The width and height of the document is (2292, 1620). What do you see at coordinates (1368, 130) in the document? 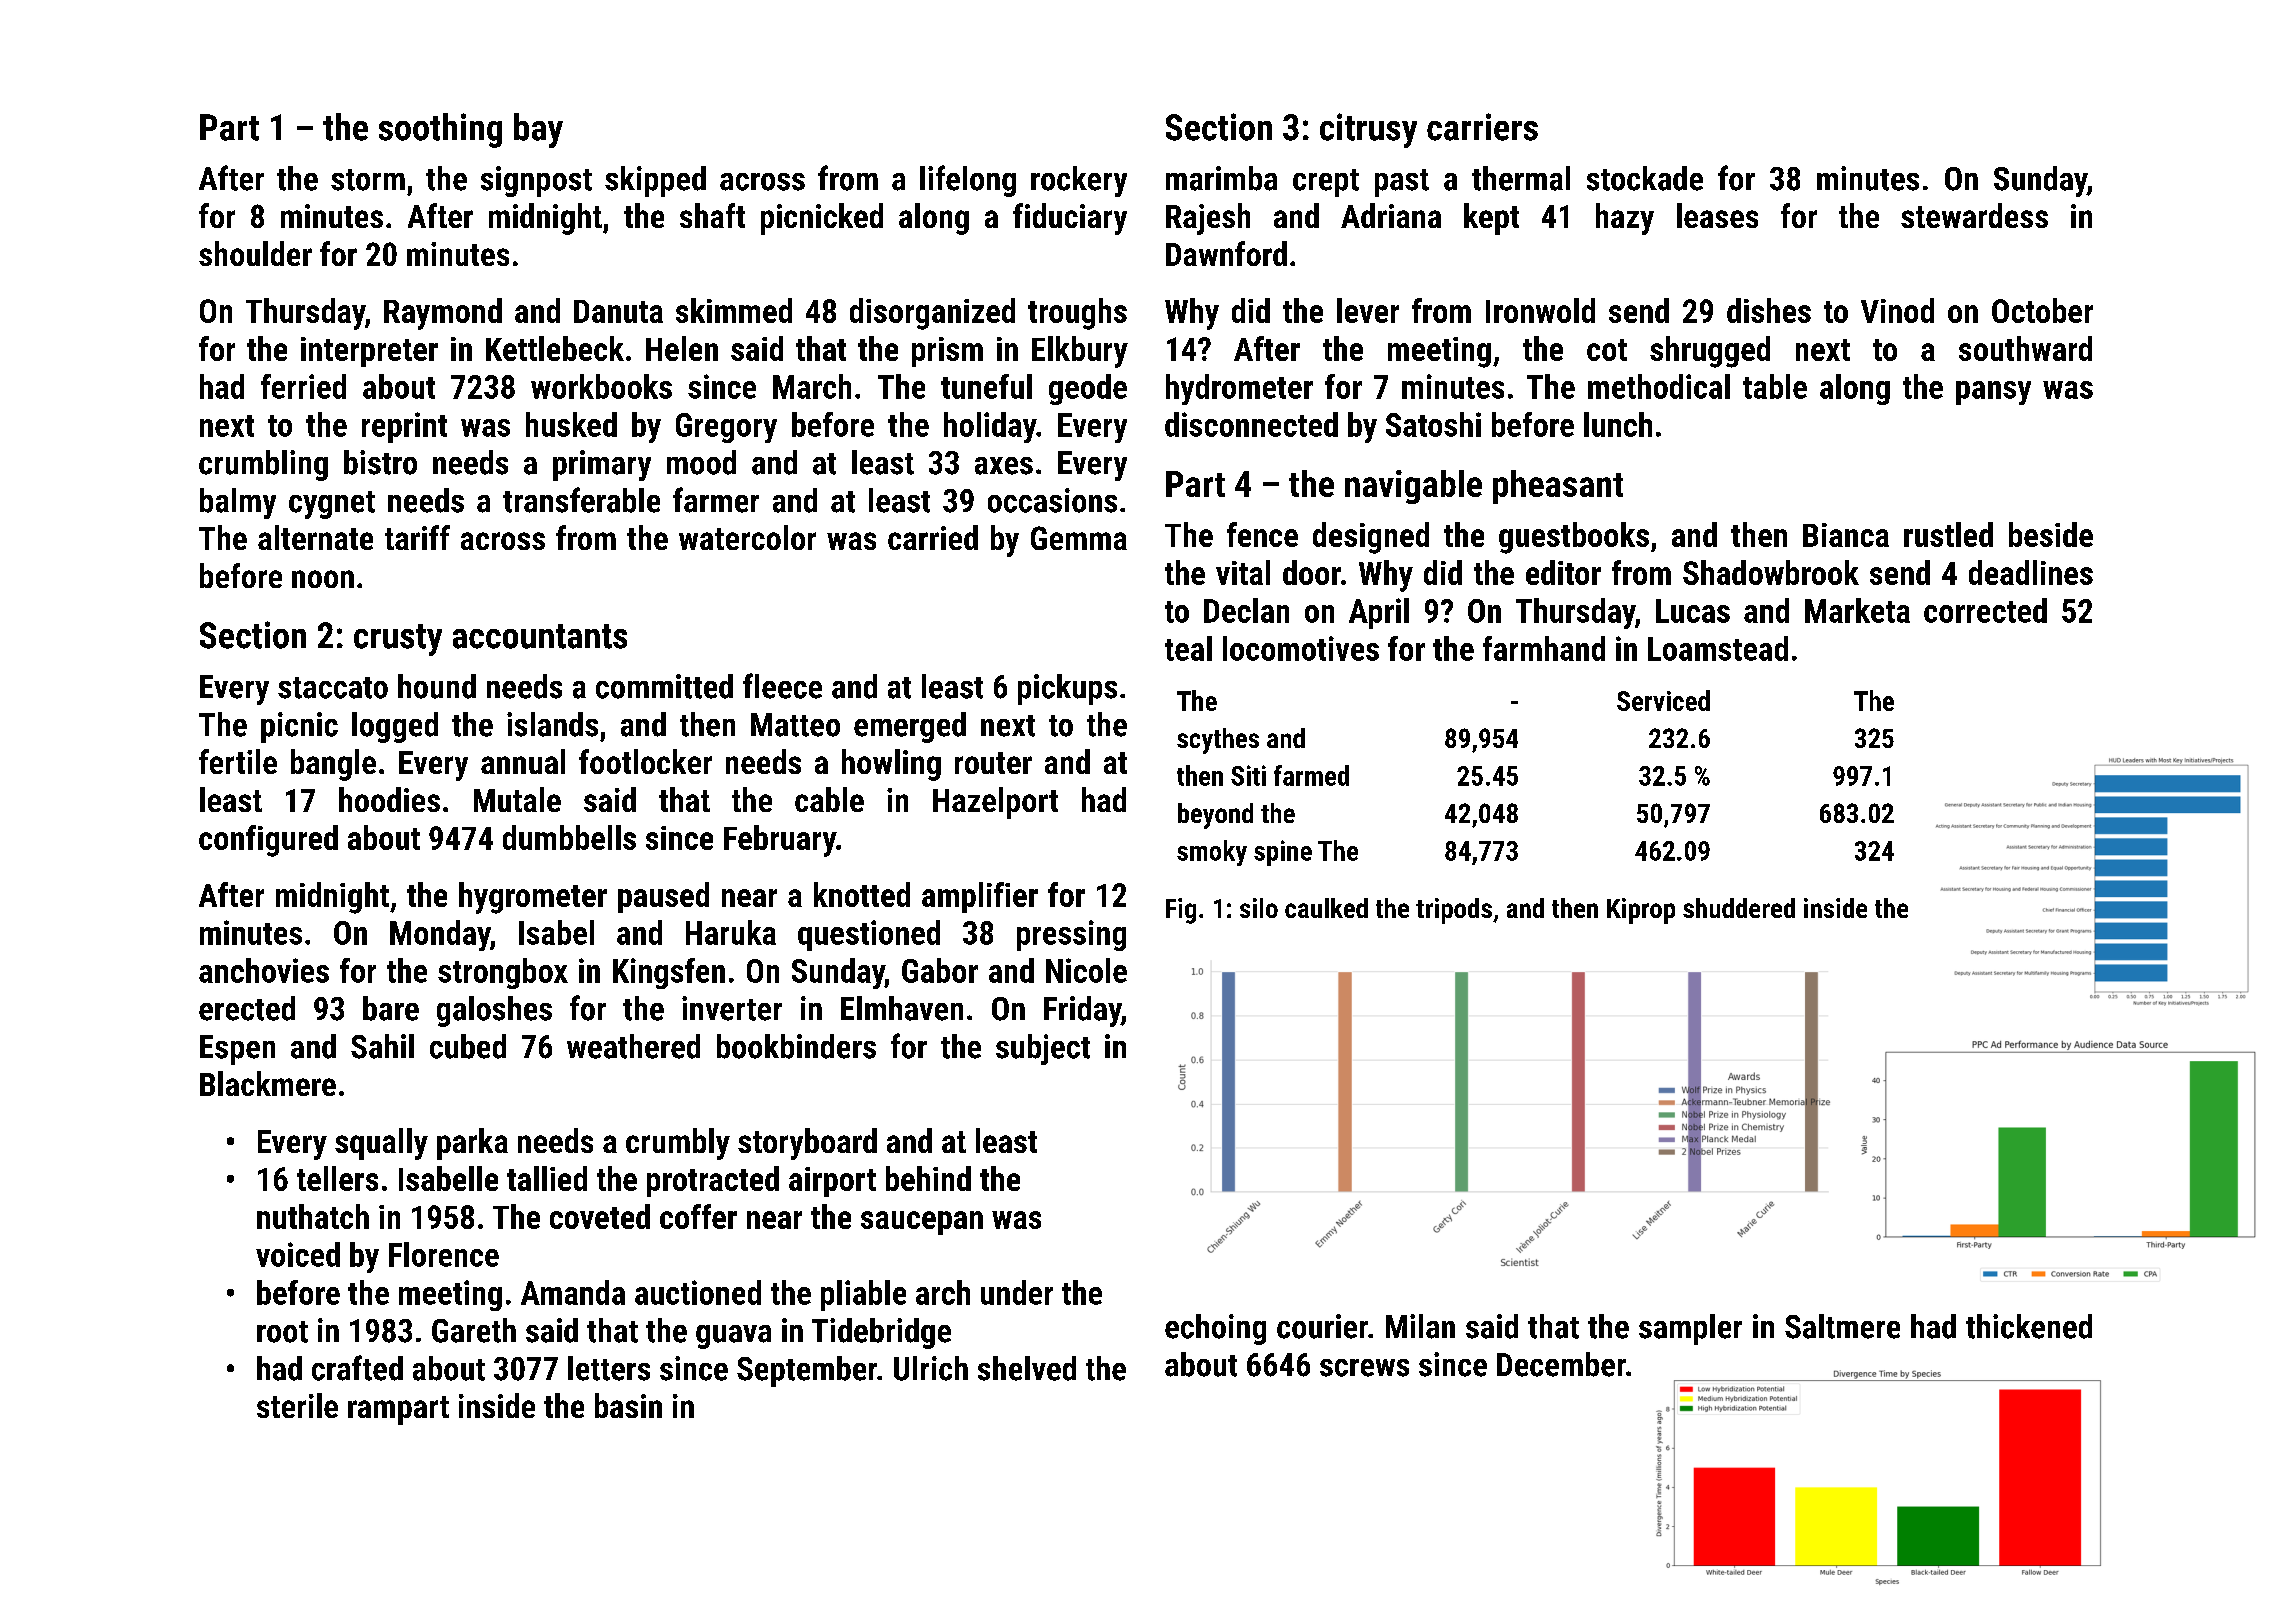
I see `citrusy` at bounding box center [1368, 130].
